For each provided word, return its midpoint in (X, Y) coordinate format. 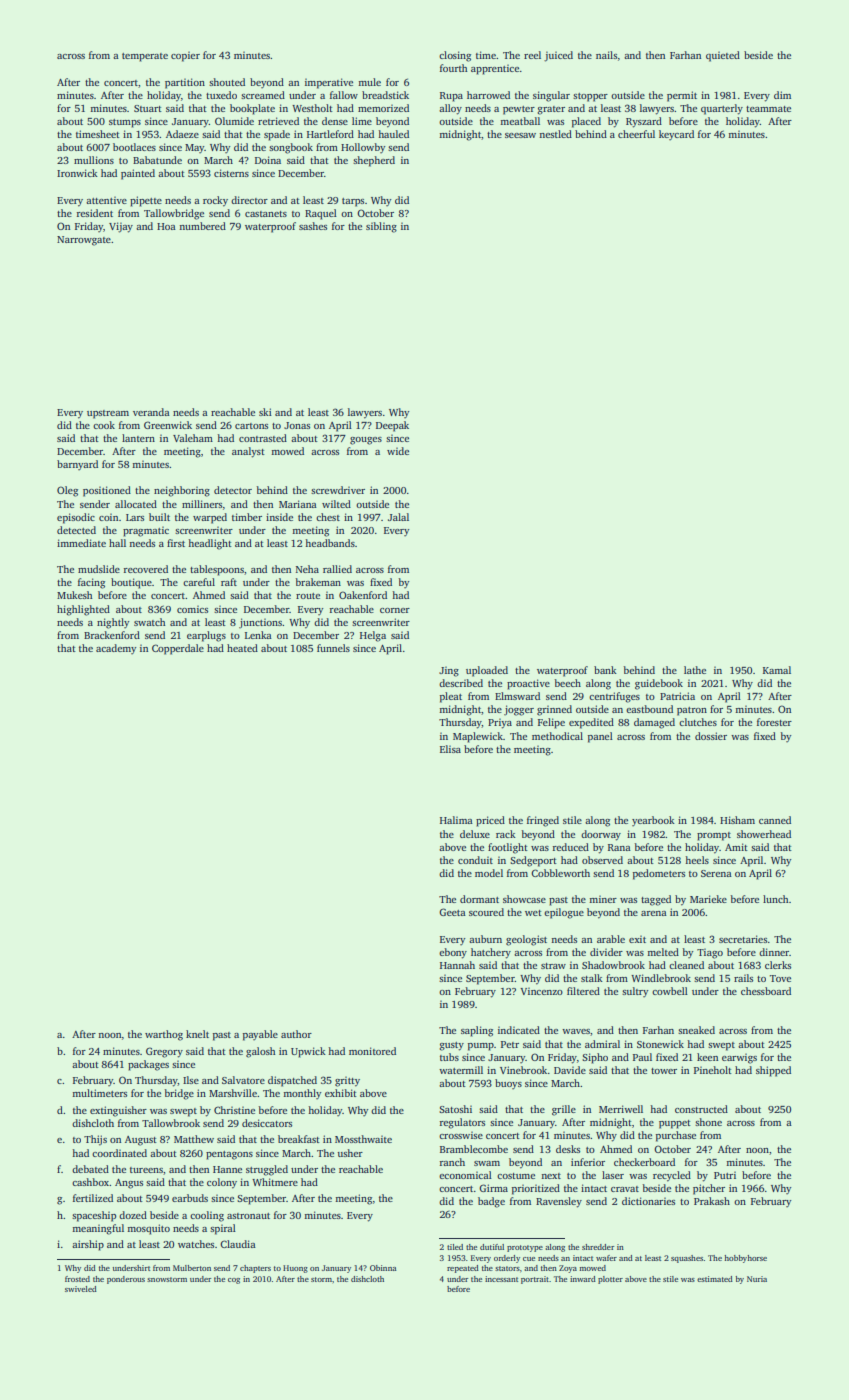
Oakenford (363, 595)
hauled (394, 134)
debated (90, 1169)
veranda (151, 412)
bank (605, 670)
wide (398, 451)
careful (199, 582)
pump (481, 1047)
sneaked (696, 1030)
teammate (768, 109)
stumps (125, 123)
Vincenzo (541, 991)
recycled (672, 1176)
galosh (261, 1052)
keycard (676, 135)
